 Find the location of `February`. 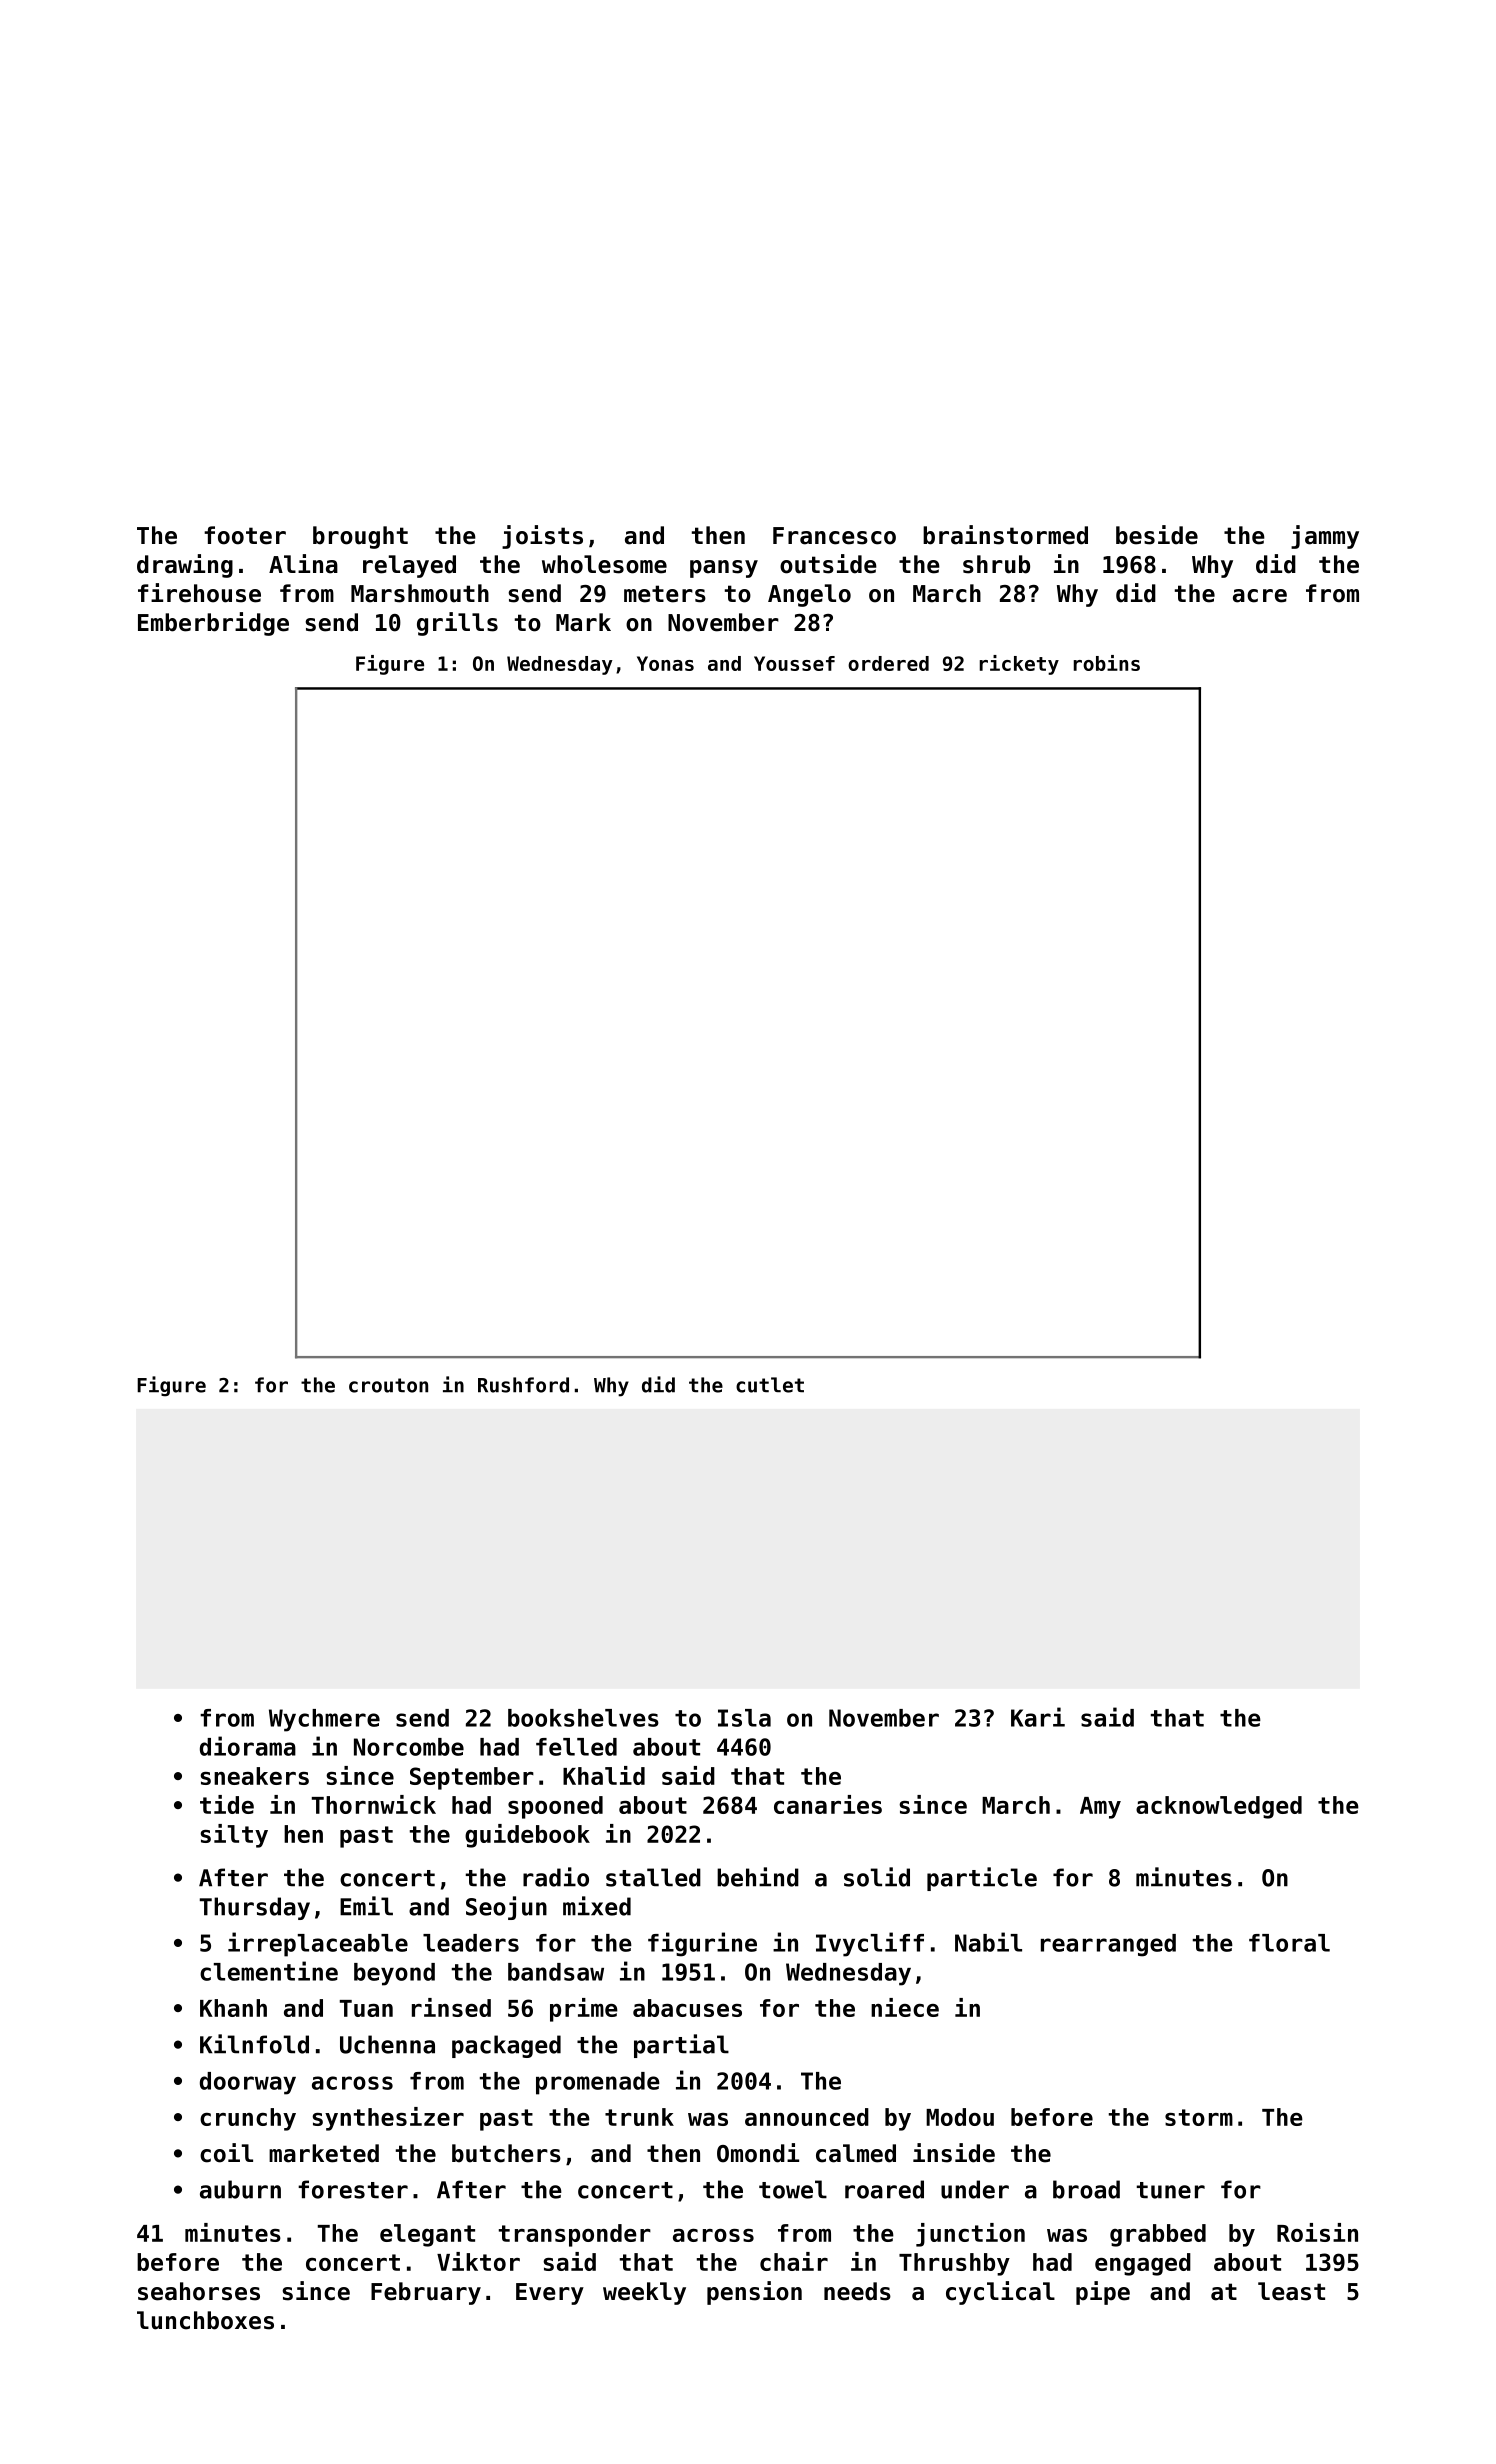

February is located at coordinates (426, 2293).
